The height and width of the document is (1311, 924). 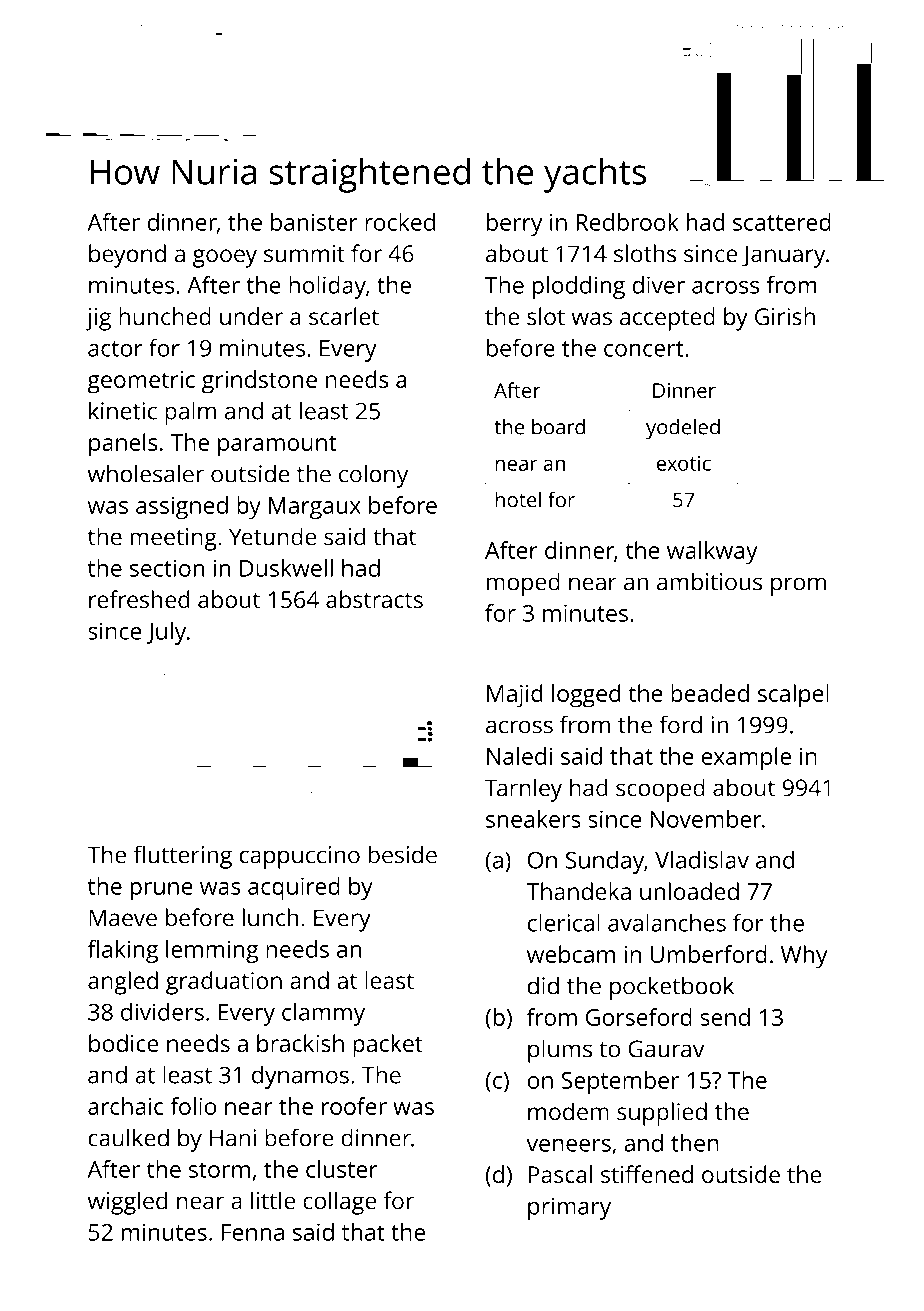 I want to click on collage, so click(x=339, y=1203).
